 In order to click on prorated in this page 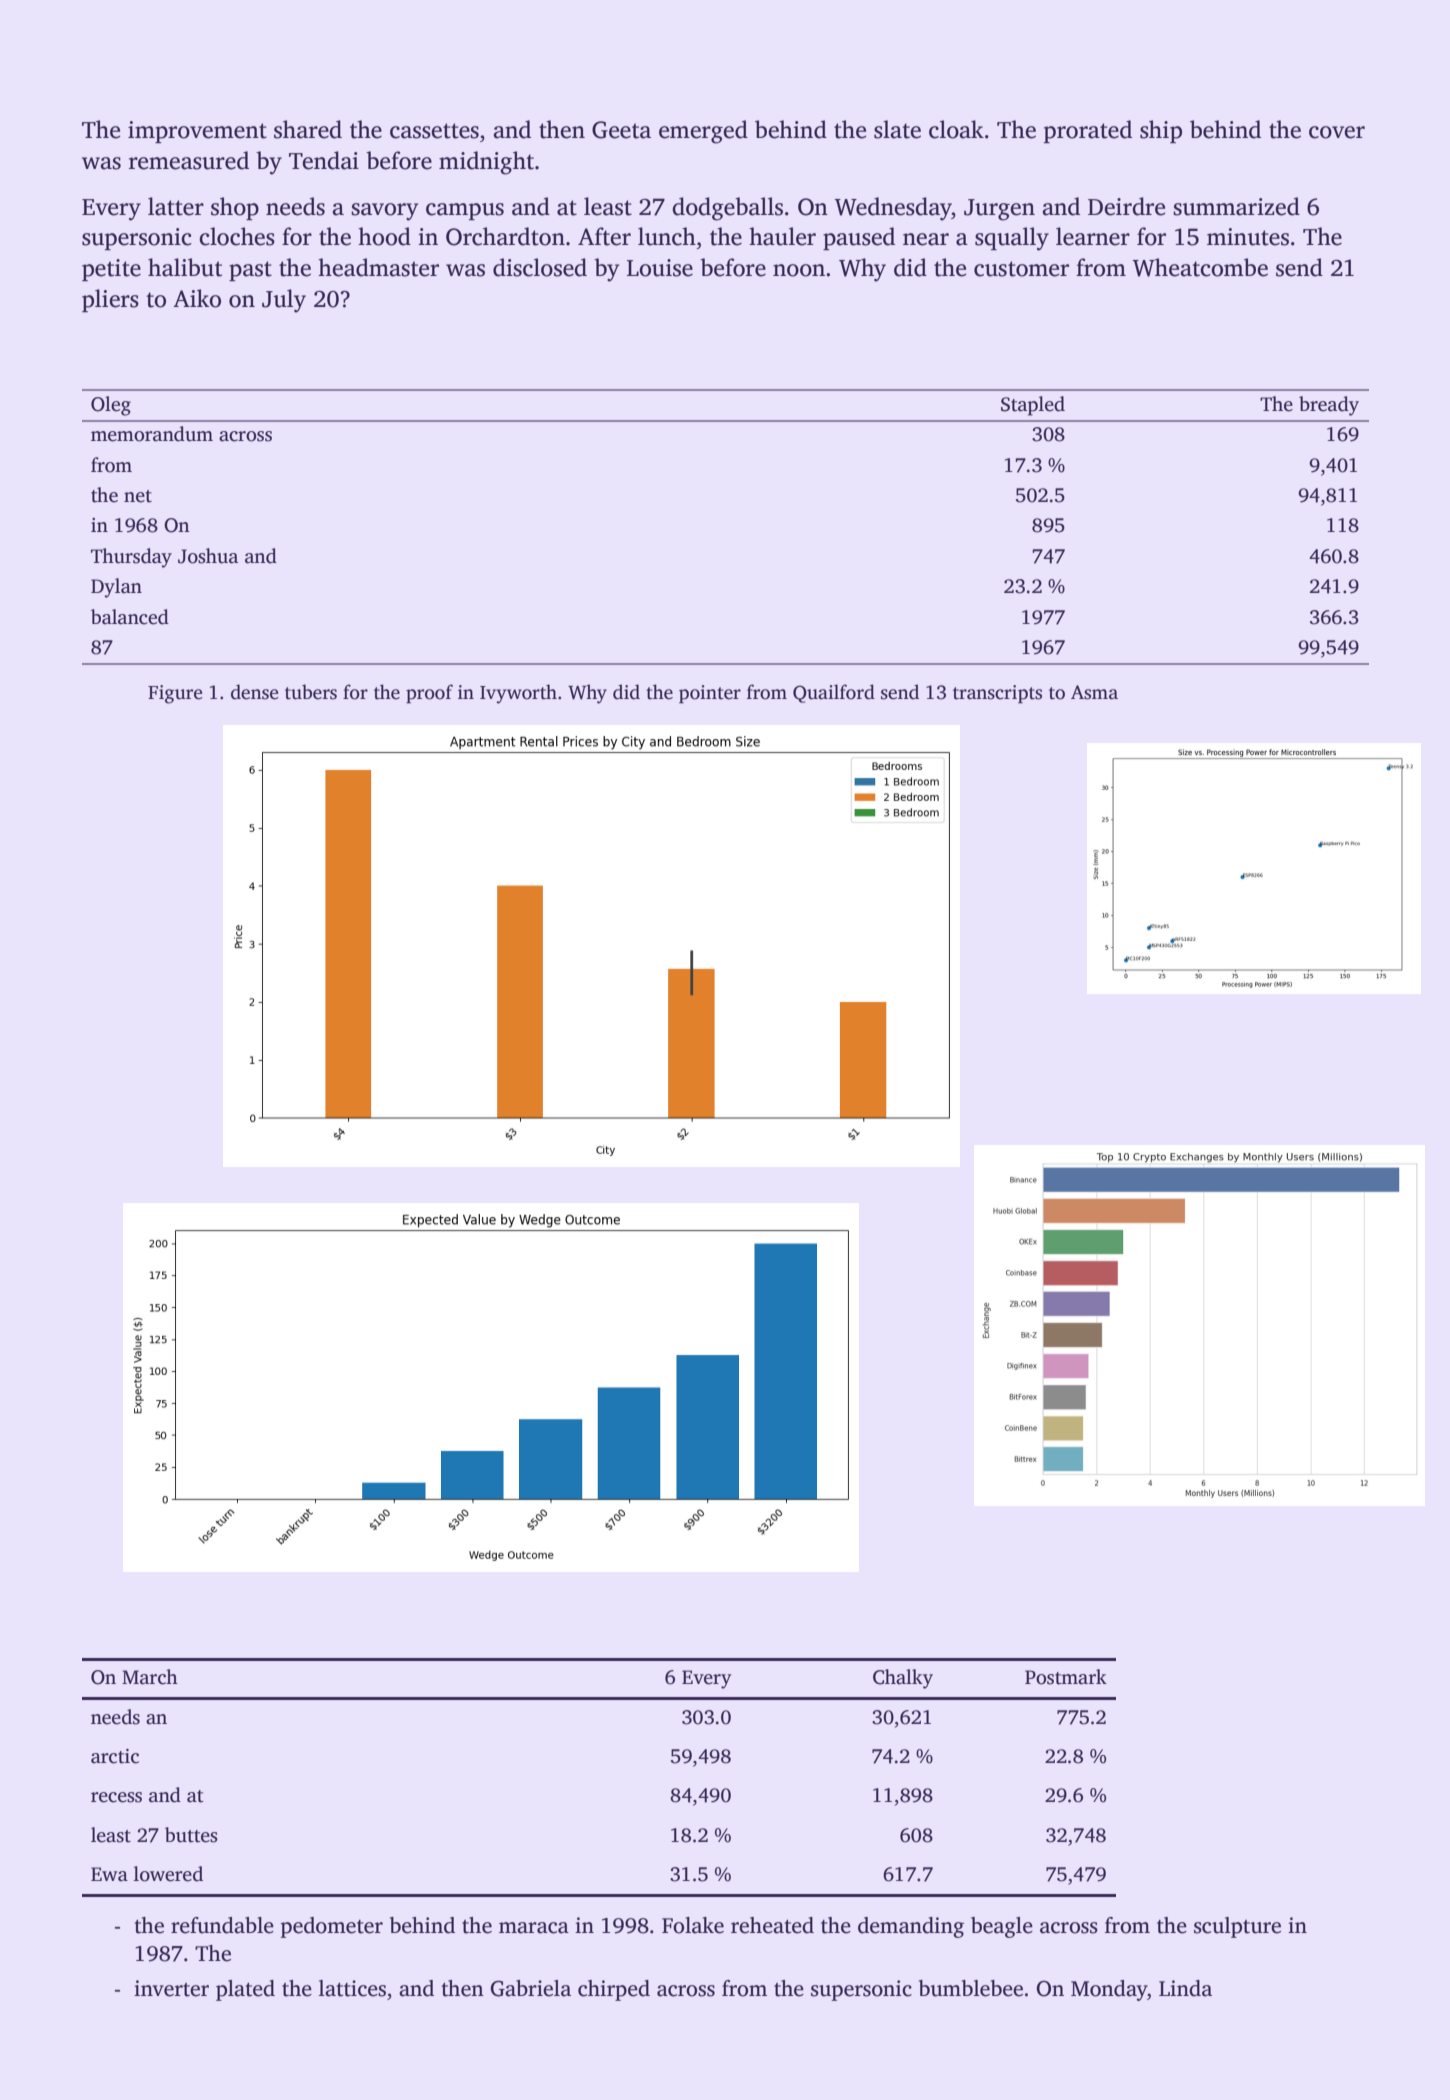, I will do `click(1088, 131)`.
